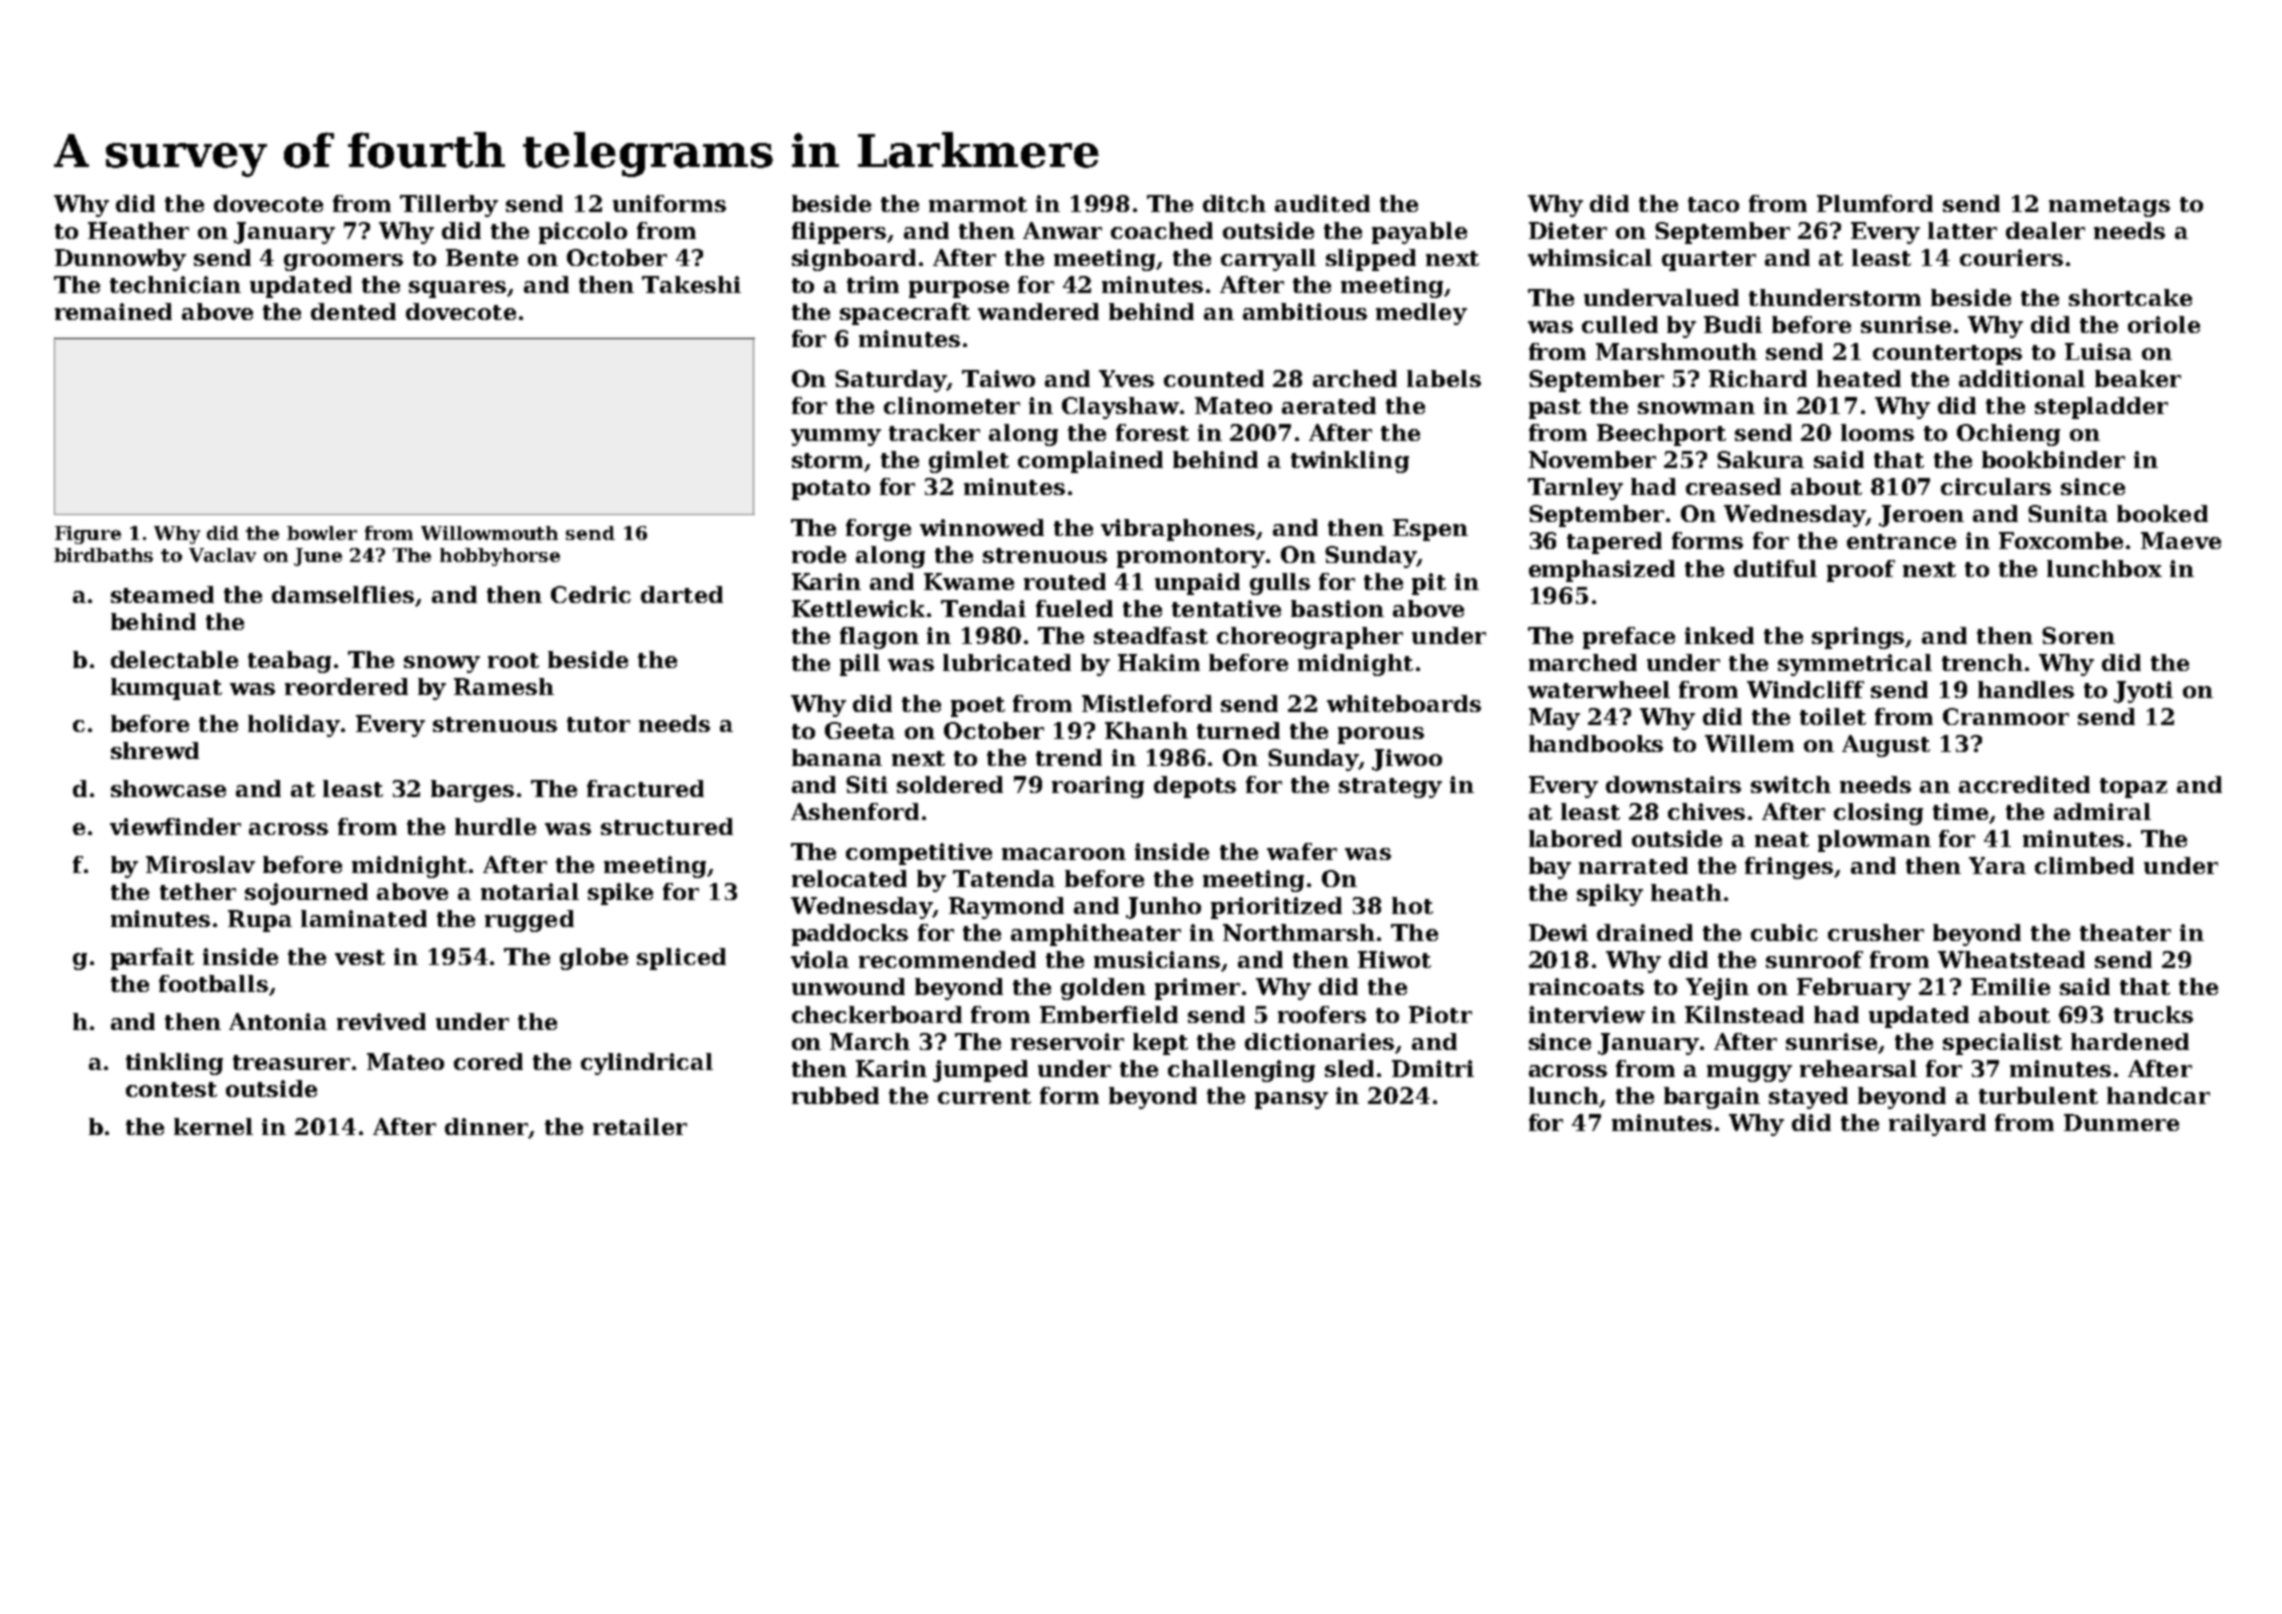  I want to click on dutiful, so click(1775, 568).
